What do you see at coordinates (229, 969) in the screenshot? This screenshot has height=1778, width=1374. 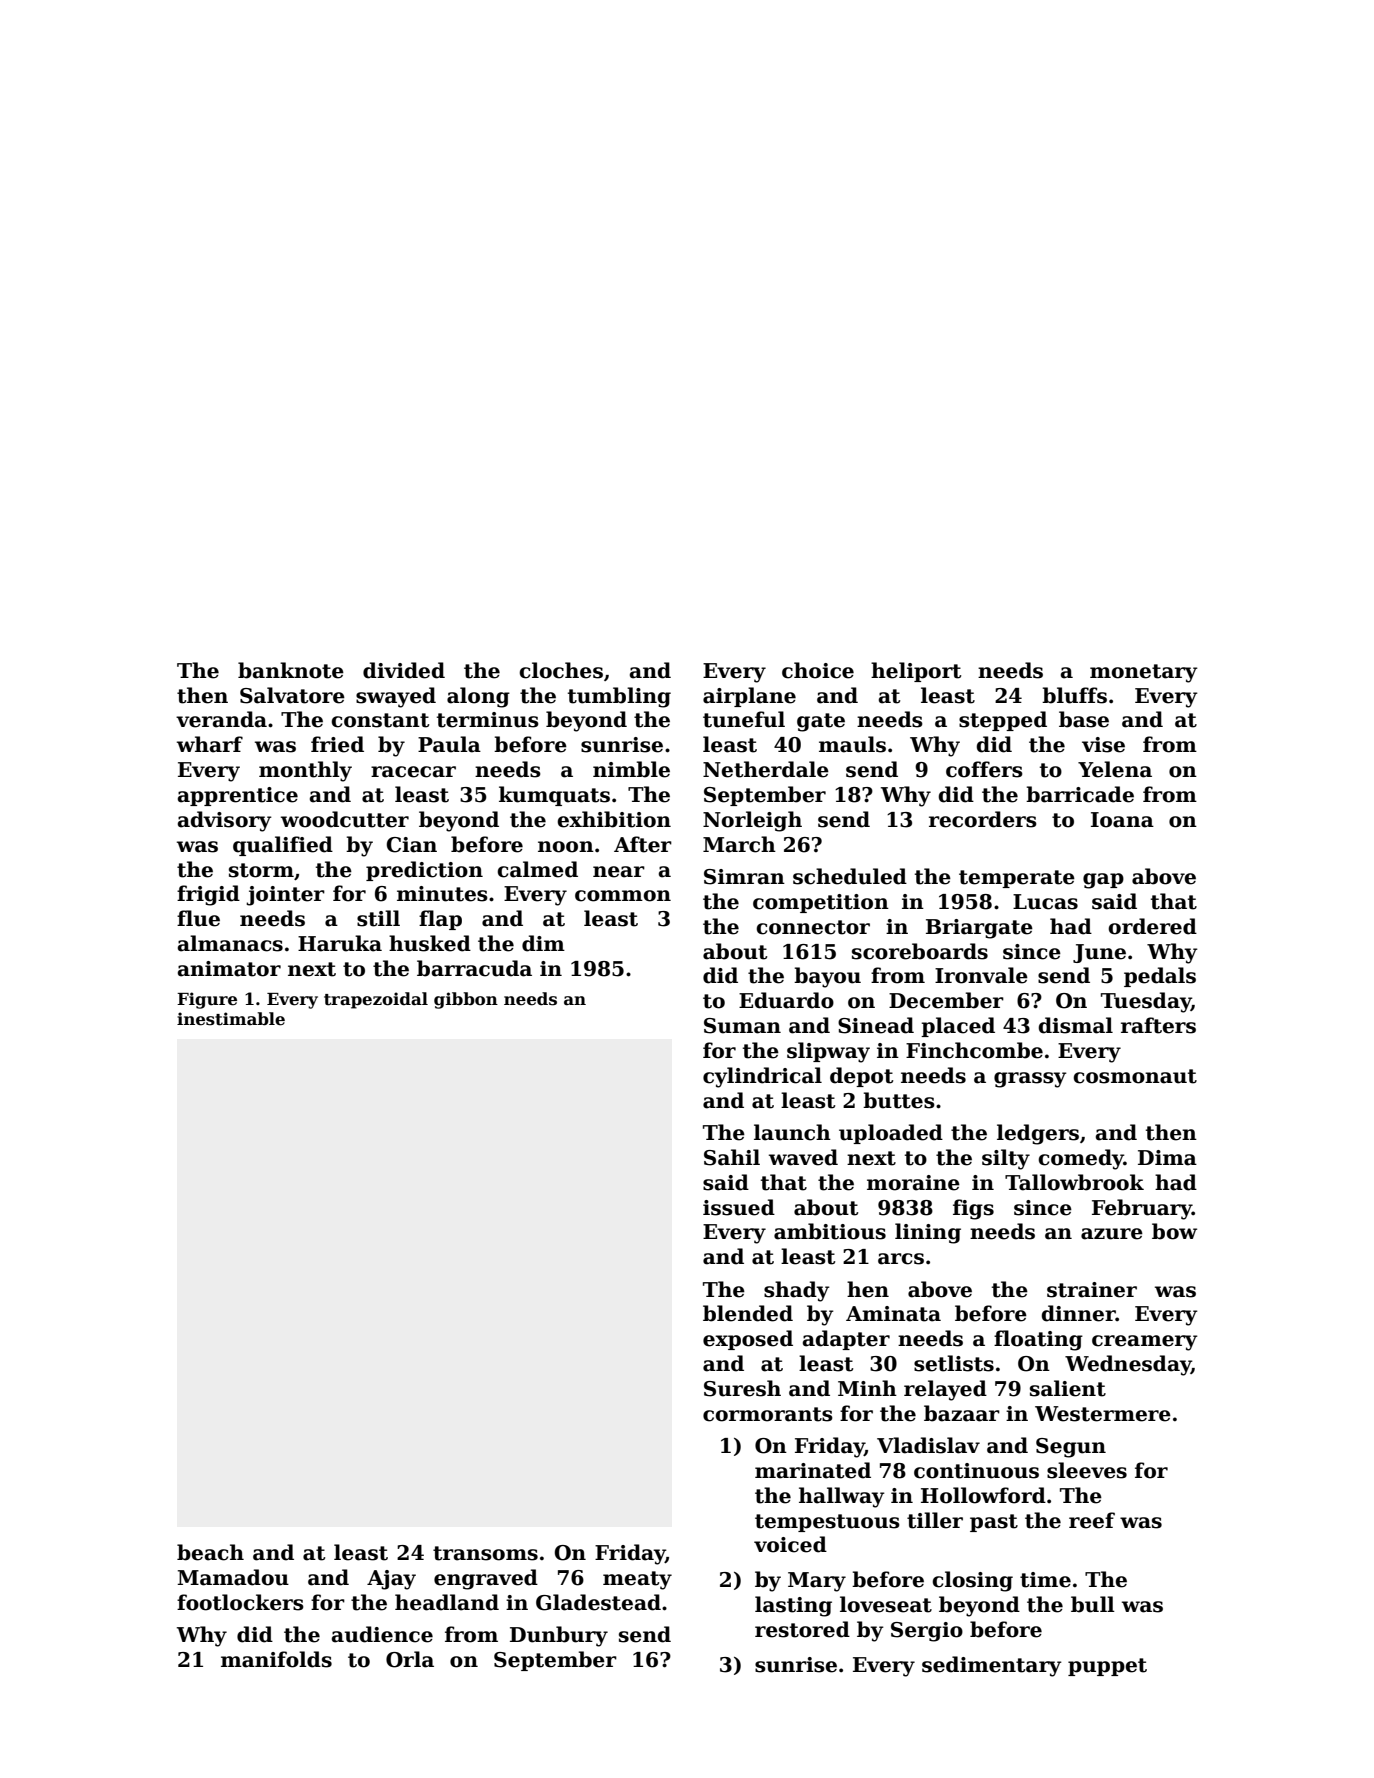 I see `animator` at bounding box center [229, 969].
